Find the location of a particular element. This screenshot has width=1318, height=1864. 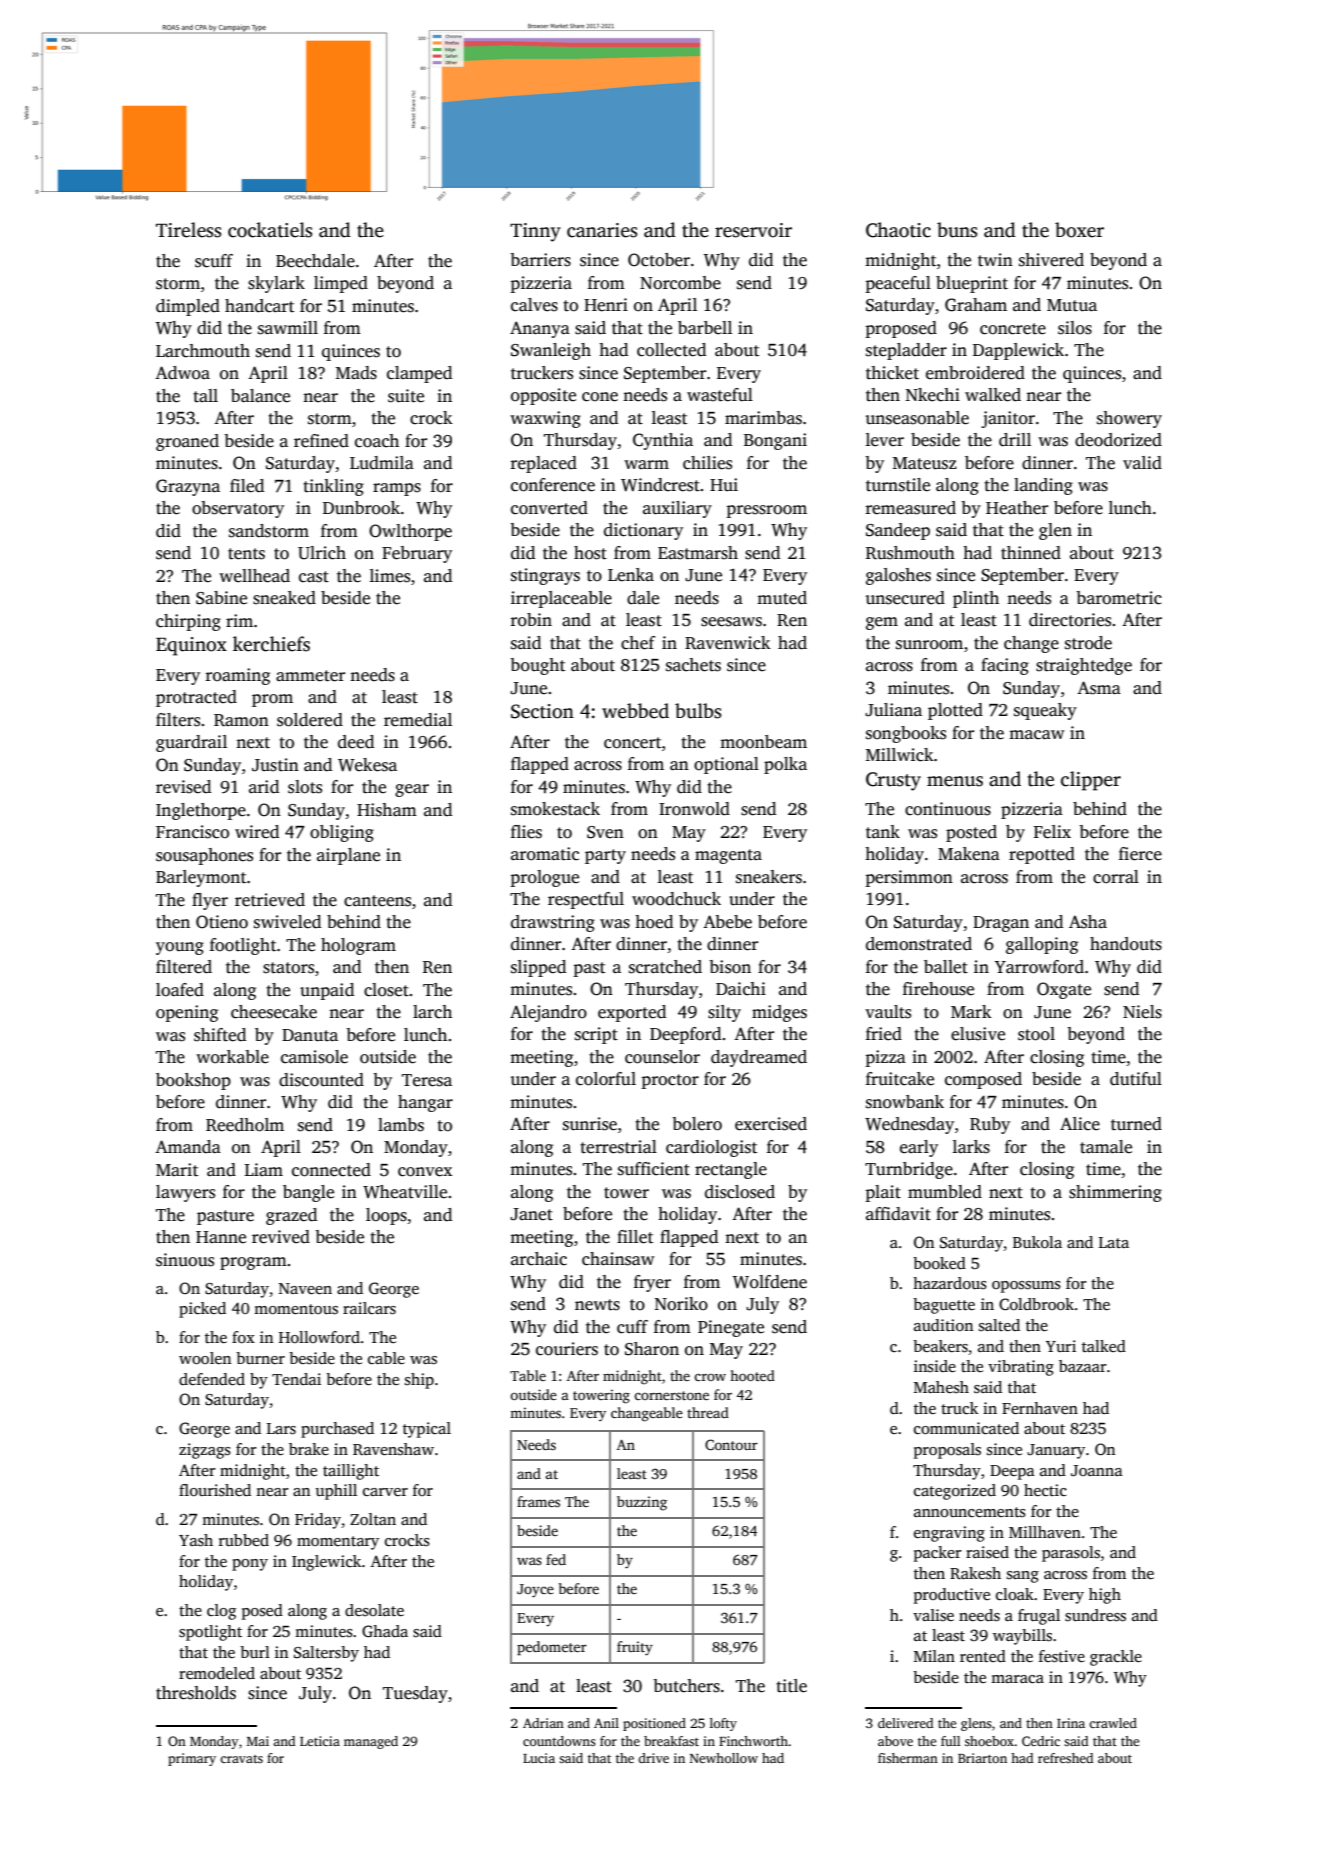

Chaotic is located at coordinates (898, 230).
